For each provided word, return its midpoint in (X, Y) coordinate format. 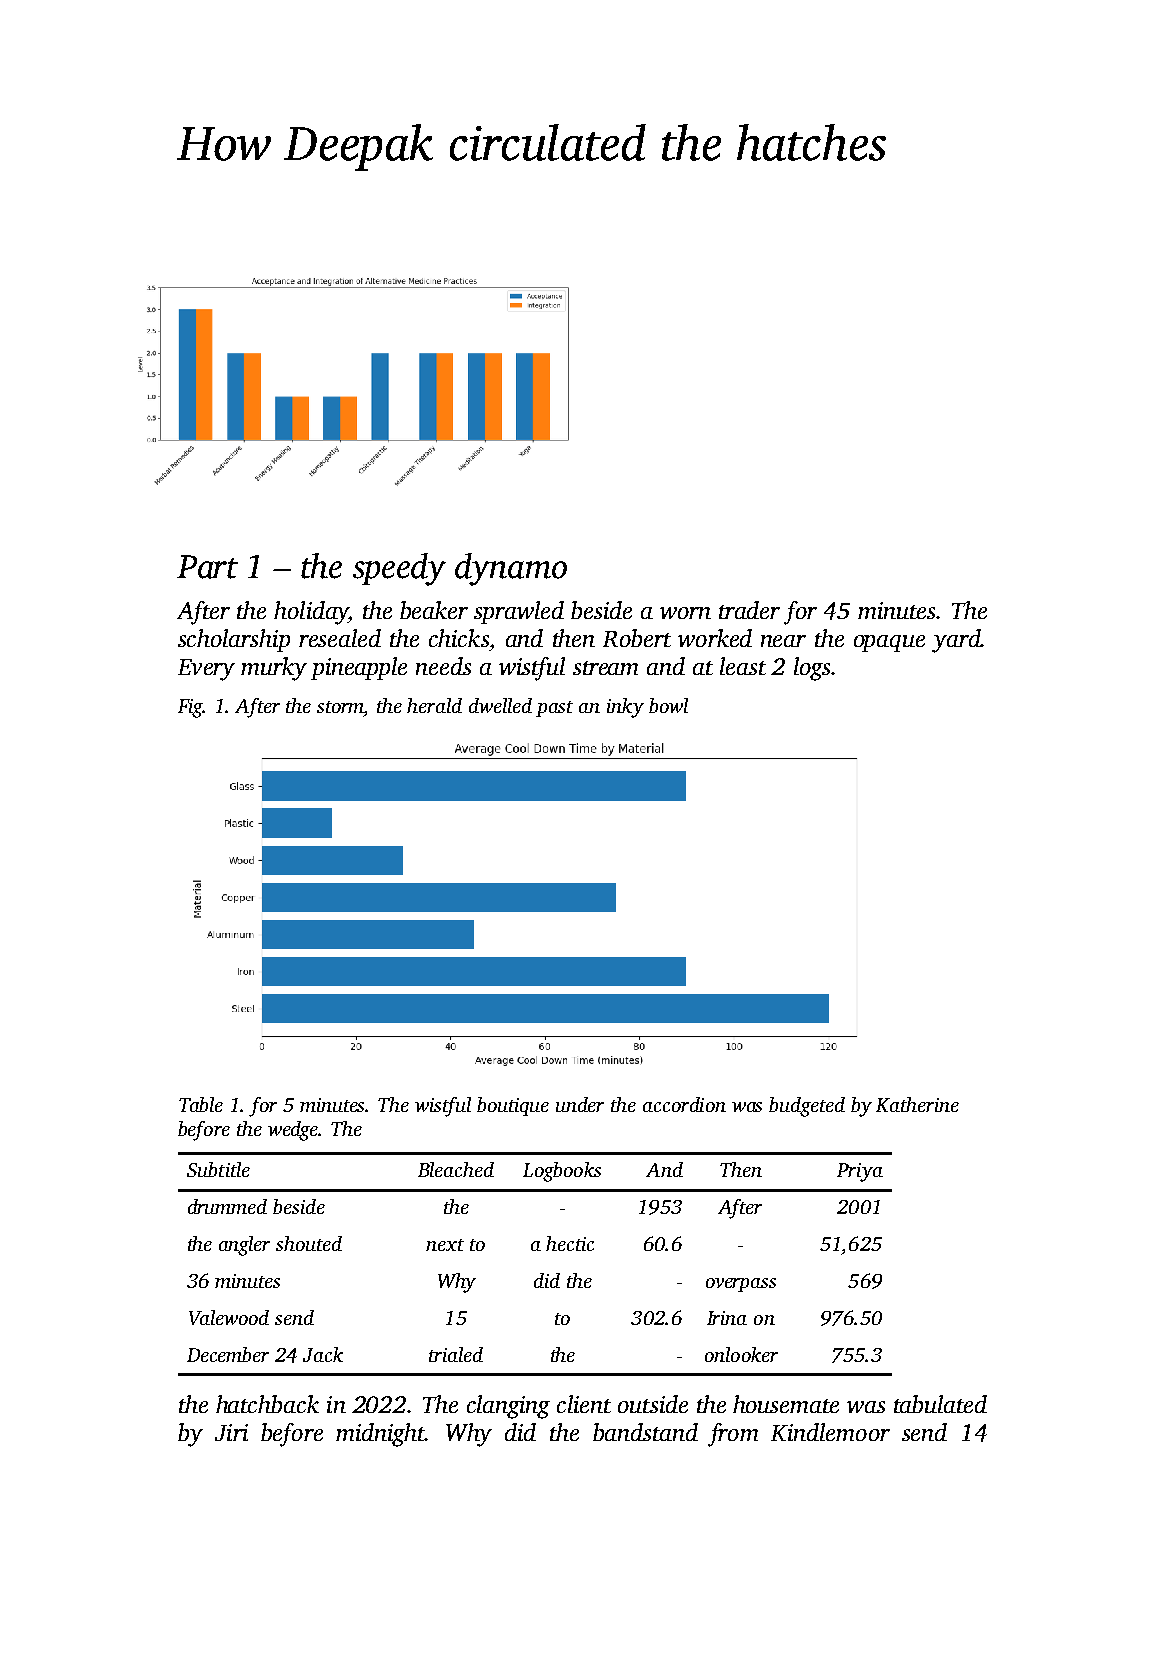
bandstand (645, 1432)
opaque (889, 643)
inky (625, 708)
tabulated (940, 1404)
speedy (399, 569)
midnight (380, 1435)
